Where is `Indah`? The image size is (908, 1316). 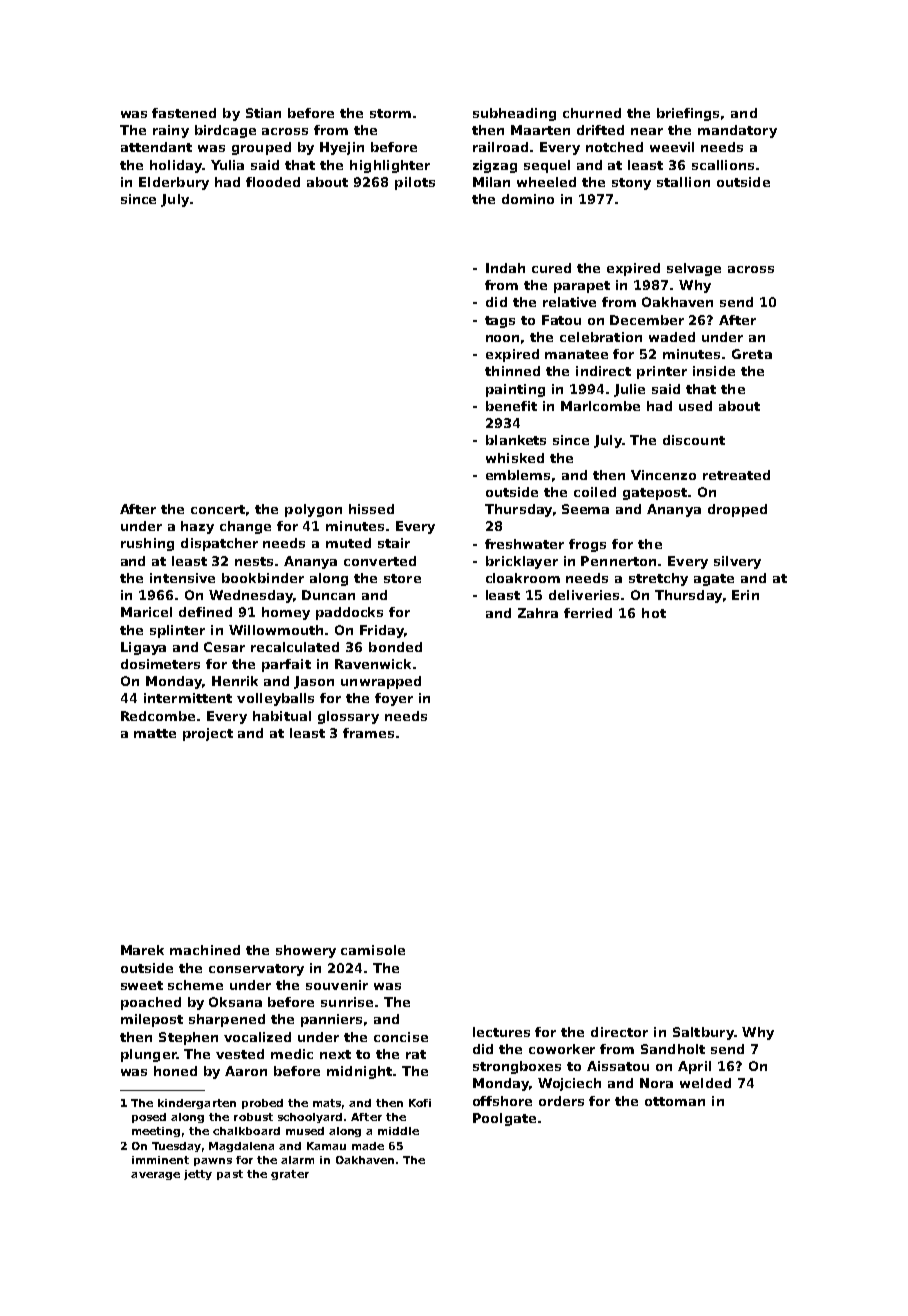
Indah is located at coordinates (505, 268).
